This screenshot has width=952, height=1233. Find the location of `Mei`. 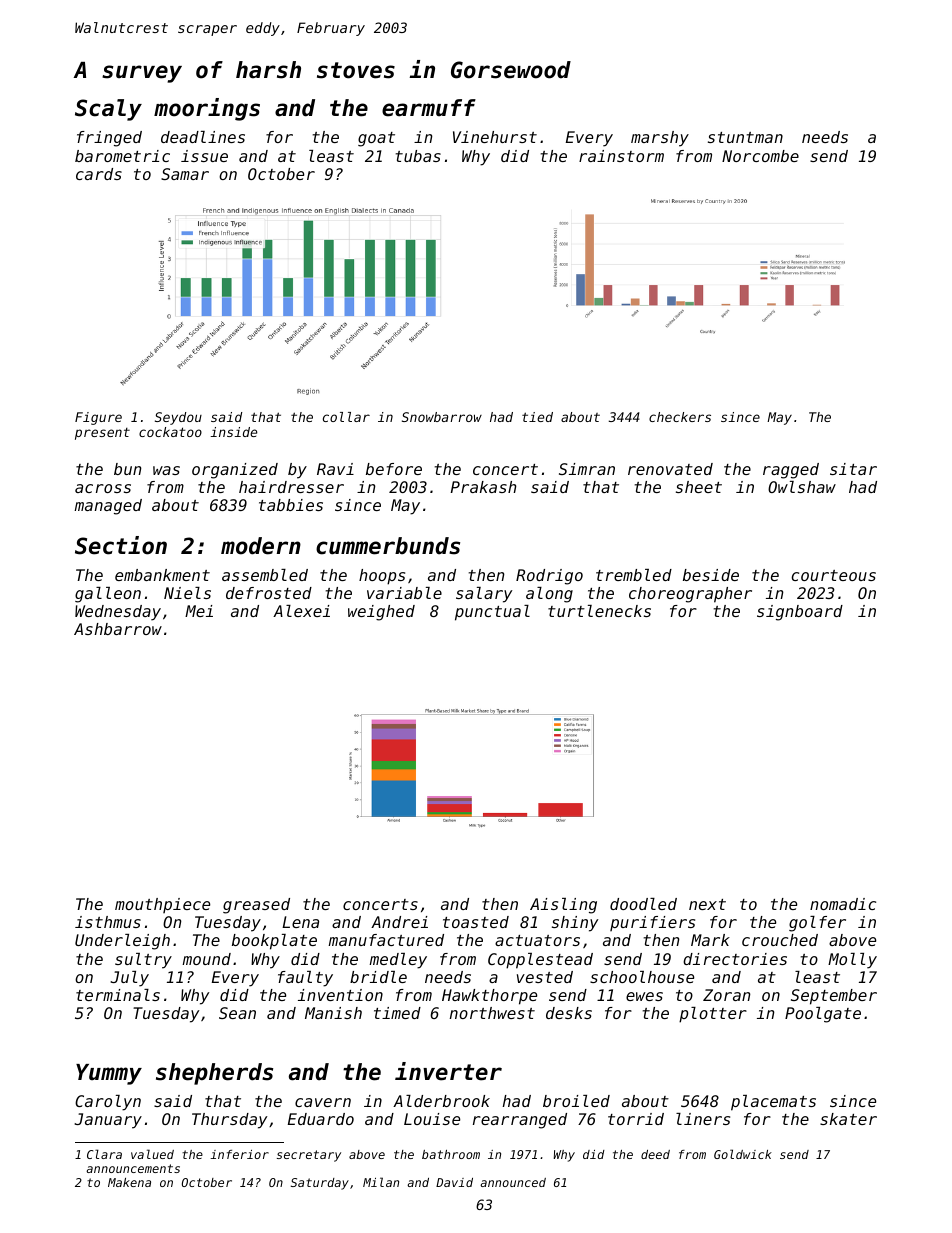

Mei is located at coordinates (199, 611).
